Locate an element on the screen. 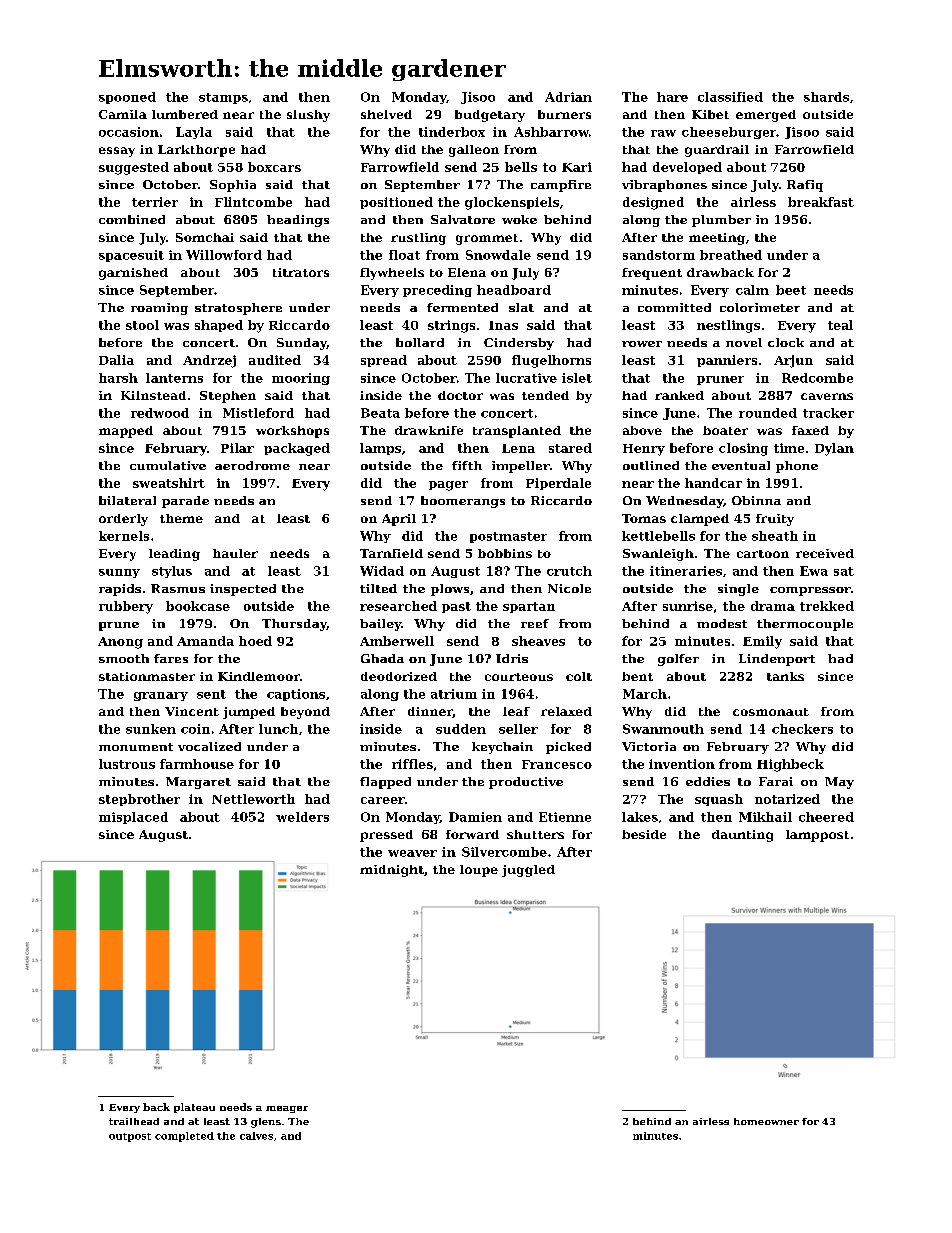 Image resolution: width=952 pixels, height=1233 pixels. clamped is located at coordinates (700, 520).
